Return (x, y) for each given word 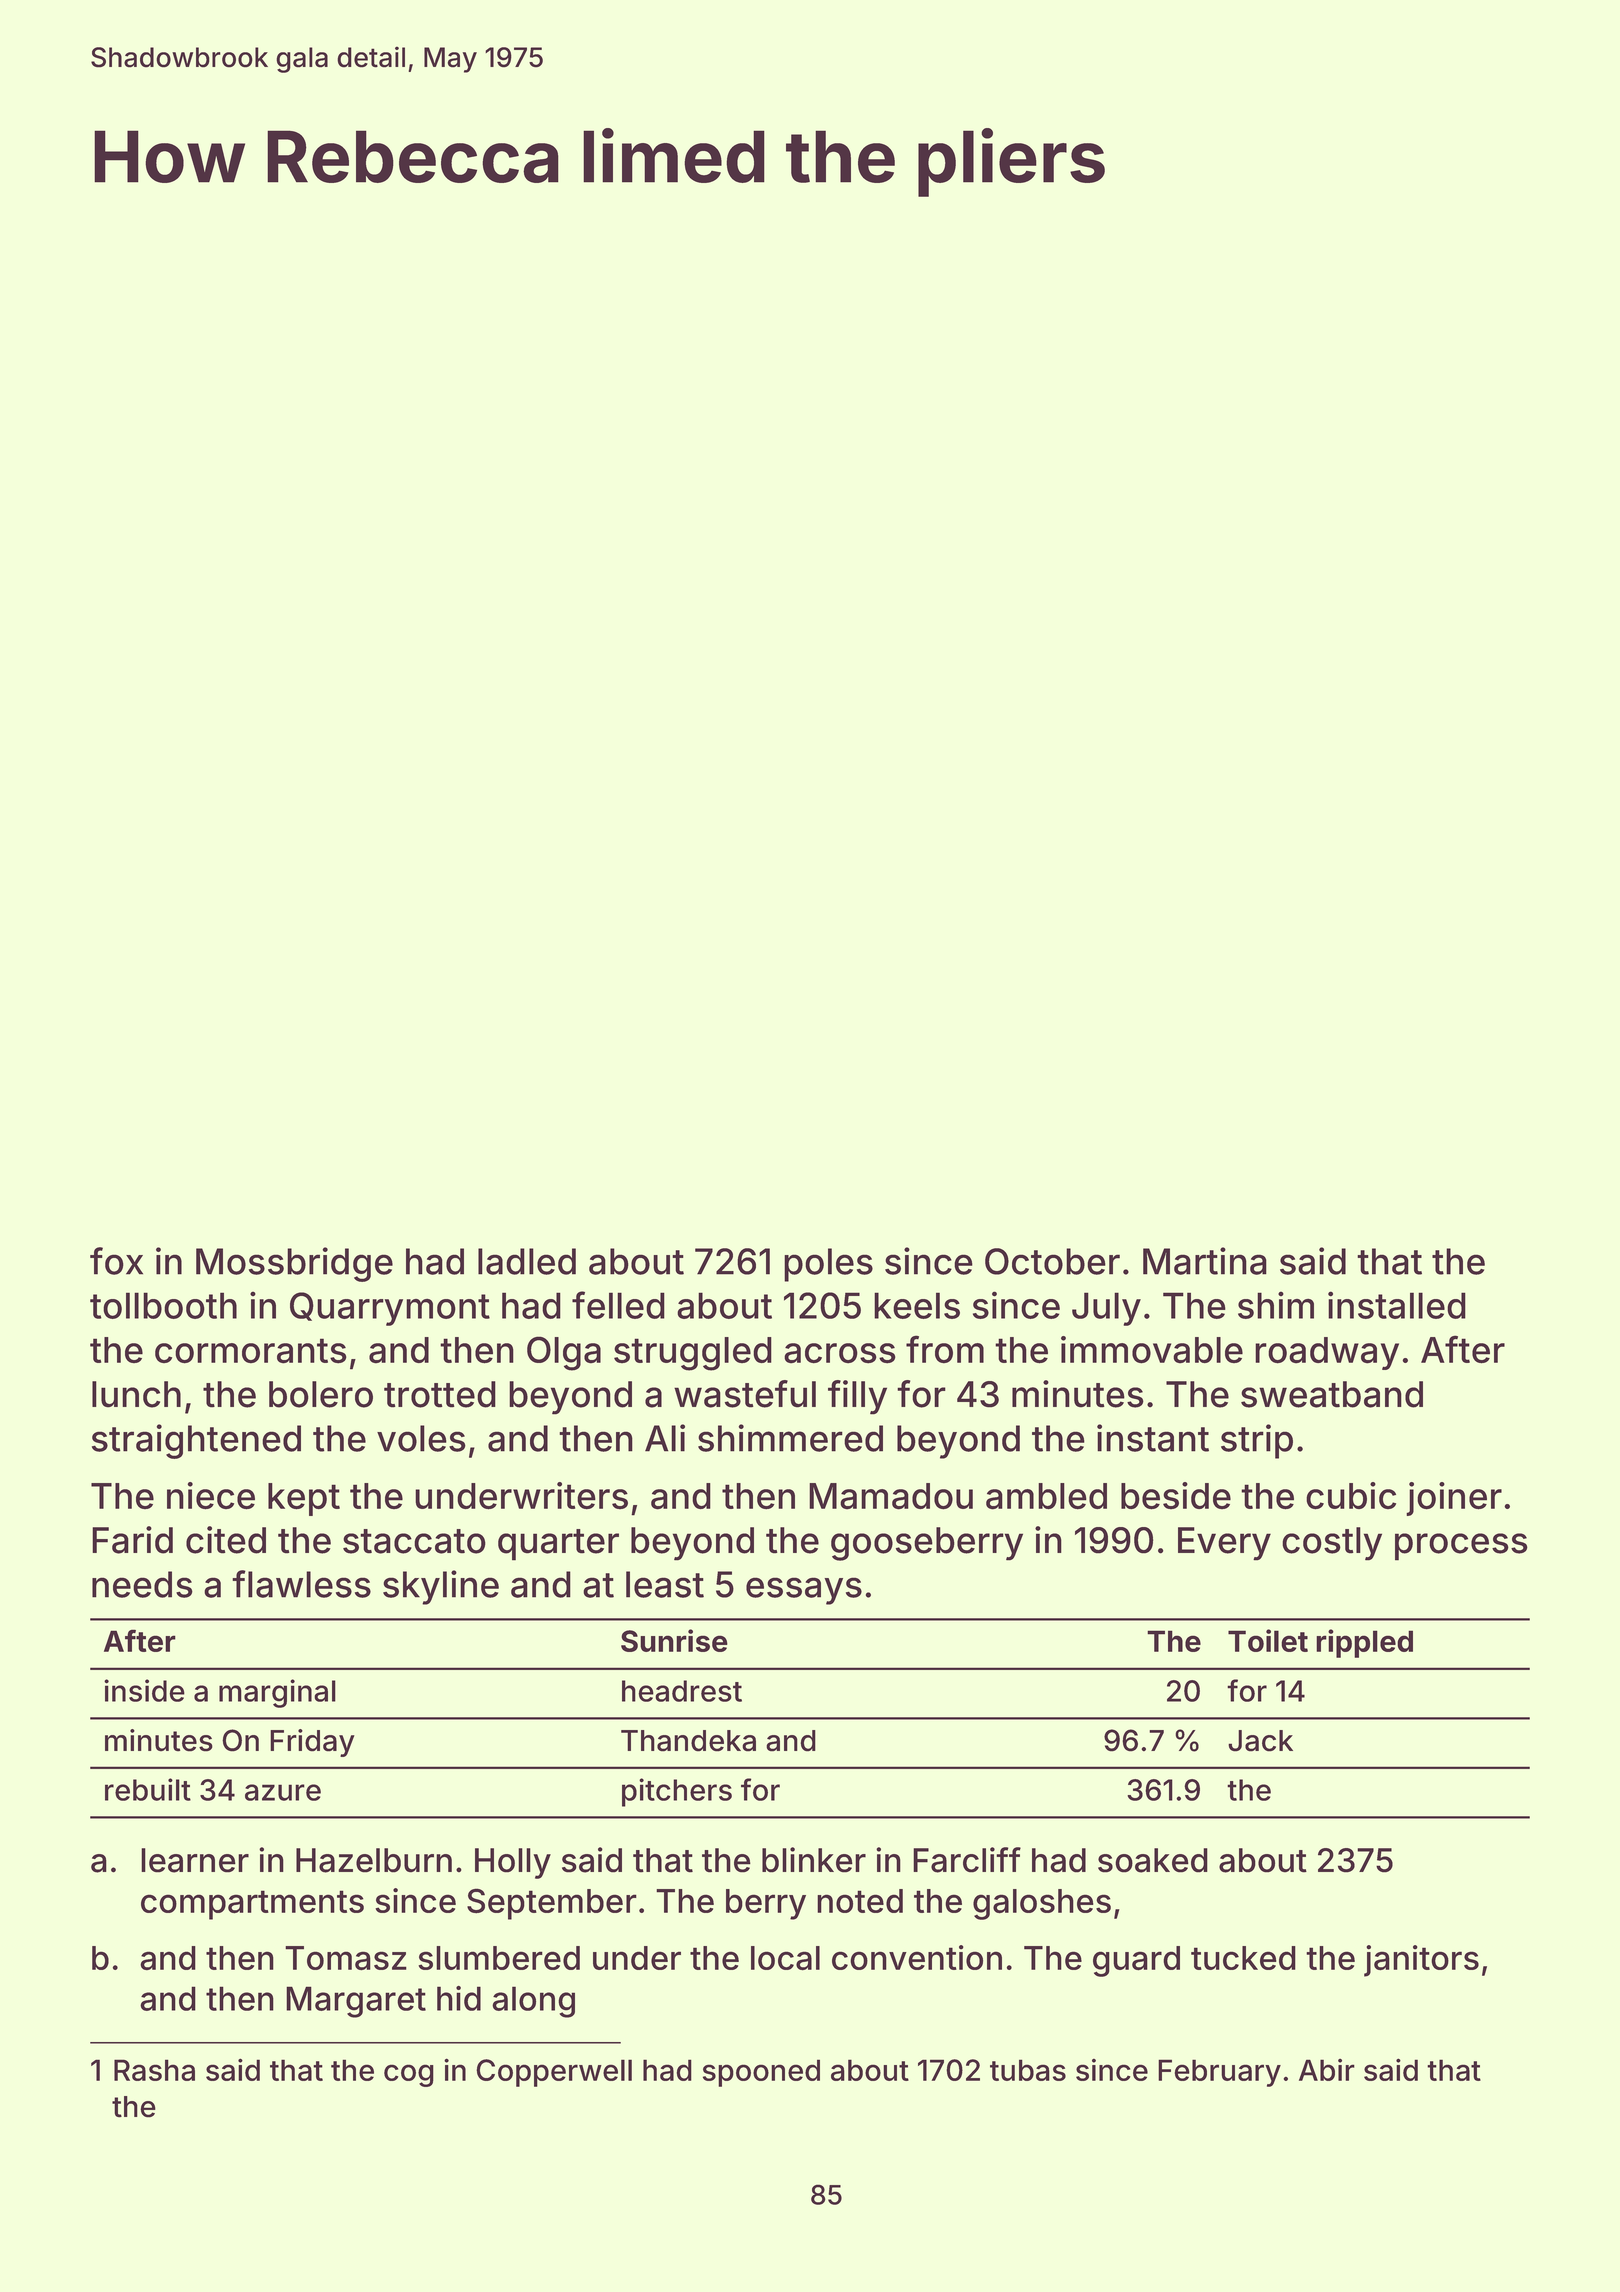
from (945, 1349)
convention (917, 1957)
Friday (312, 1743)
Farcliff (967, 1860)
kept (304, 1499)
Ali (665, 1438)
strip (1257, 1441)
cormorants (251, 1351)
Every (1224, 1544)
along (533, 2002)
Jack (1260, 1741)
